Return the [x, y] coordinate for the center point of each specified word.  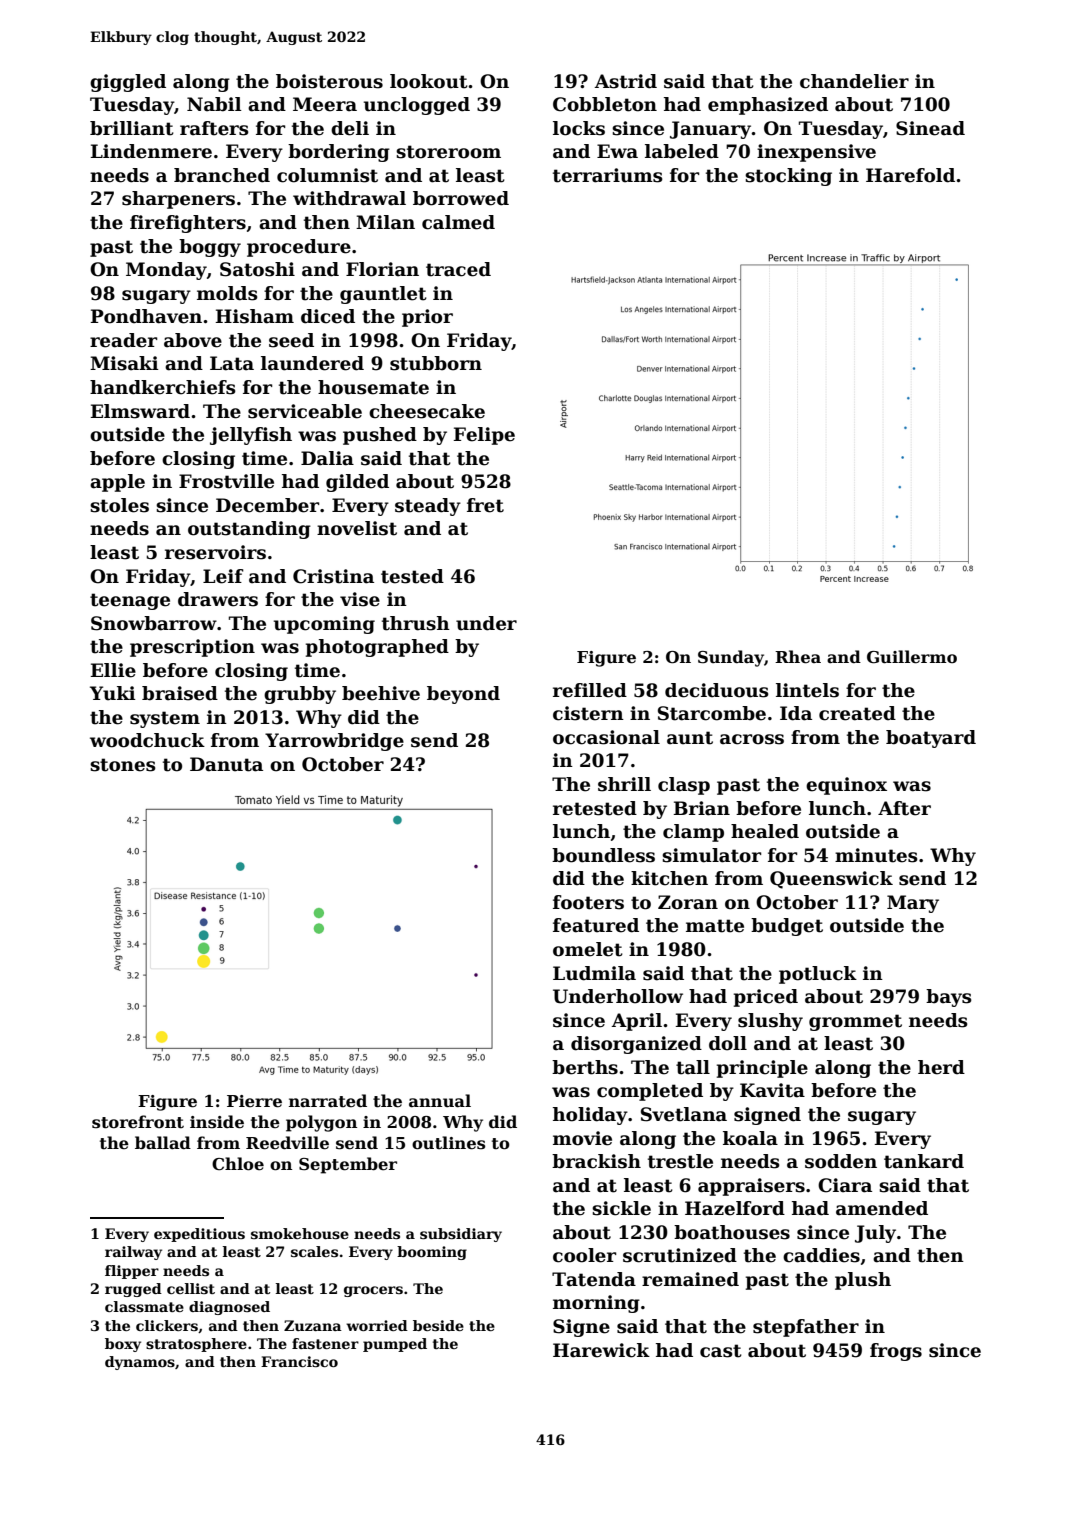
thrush [416, 623]
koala [750, 1138]
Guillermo [912, 657]
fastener [325, 1343]
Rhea [798, 657]
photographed [377, 648]
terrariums [608, 175]
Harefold [910, 175]
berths [585, 1067]
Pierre [254, 1101]
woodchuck [147, 740]
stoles [119, 505]
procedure [299, 248]
